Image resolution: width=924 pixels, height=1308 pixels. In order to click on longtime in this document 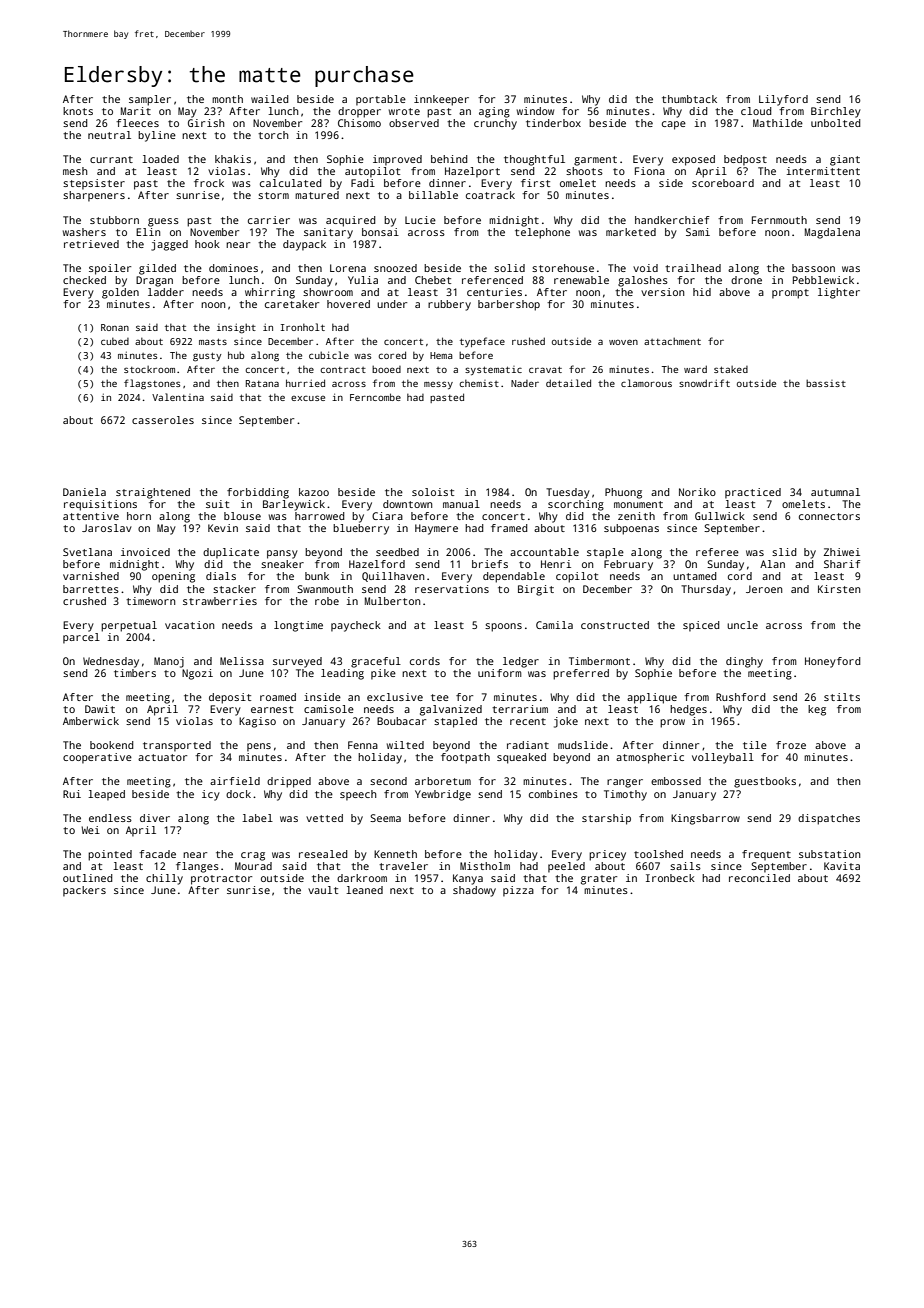, I will do `click(298, 626)`.
